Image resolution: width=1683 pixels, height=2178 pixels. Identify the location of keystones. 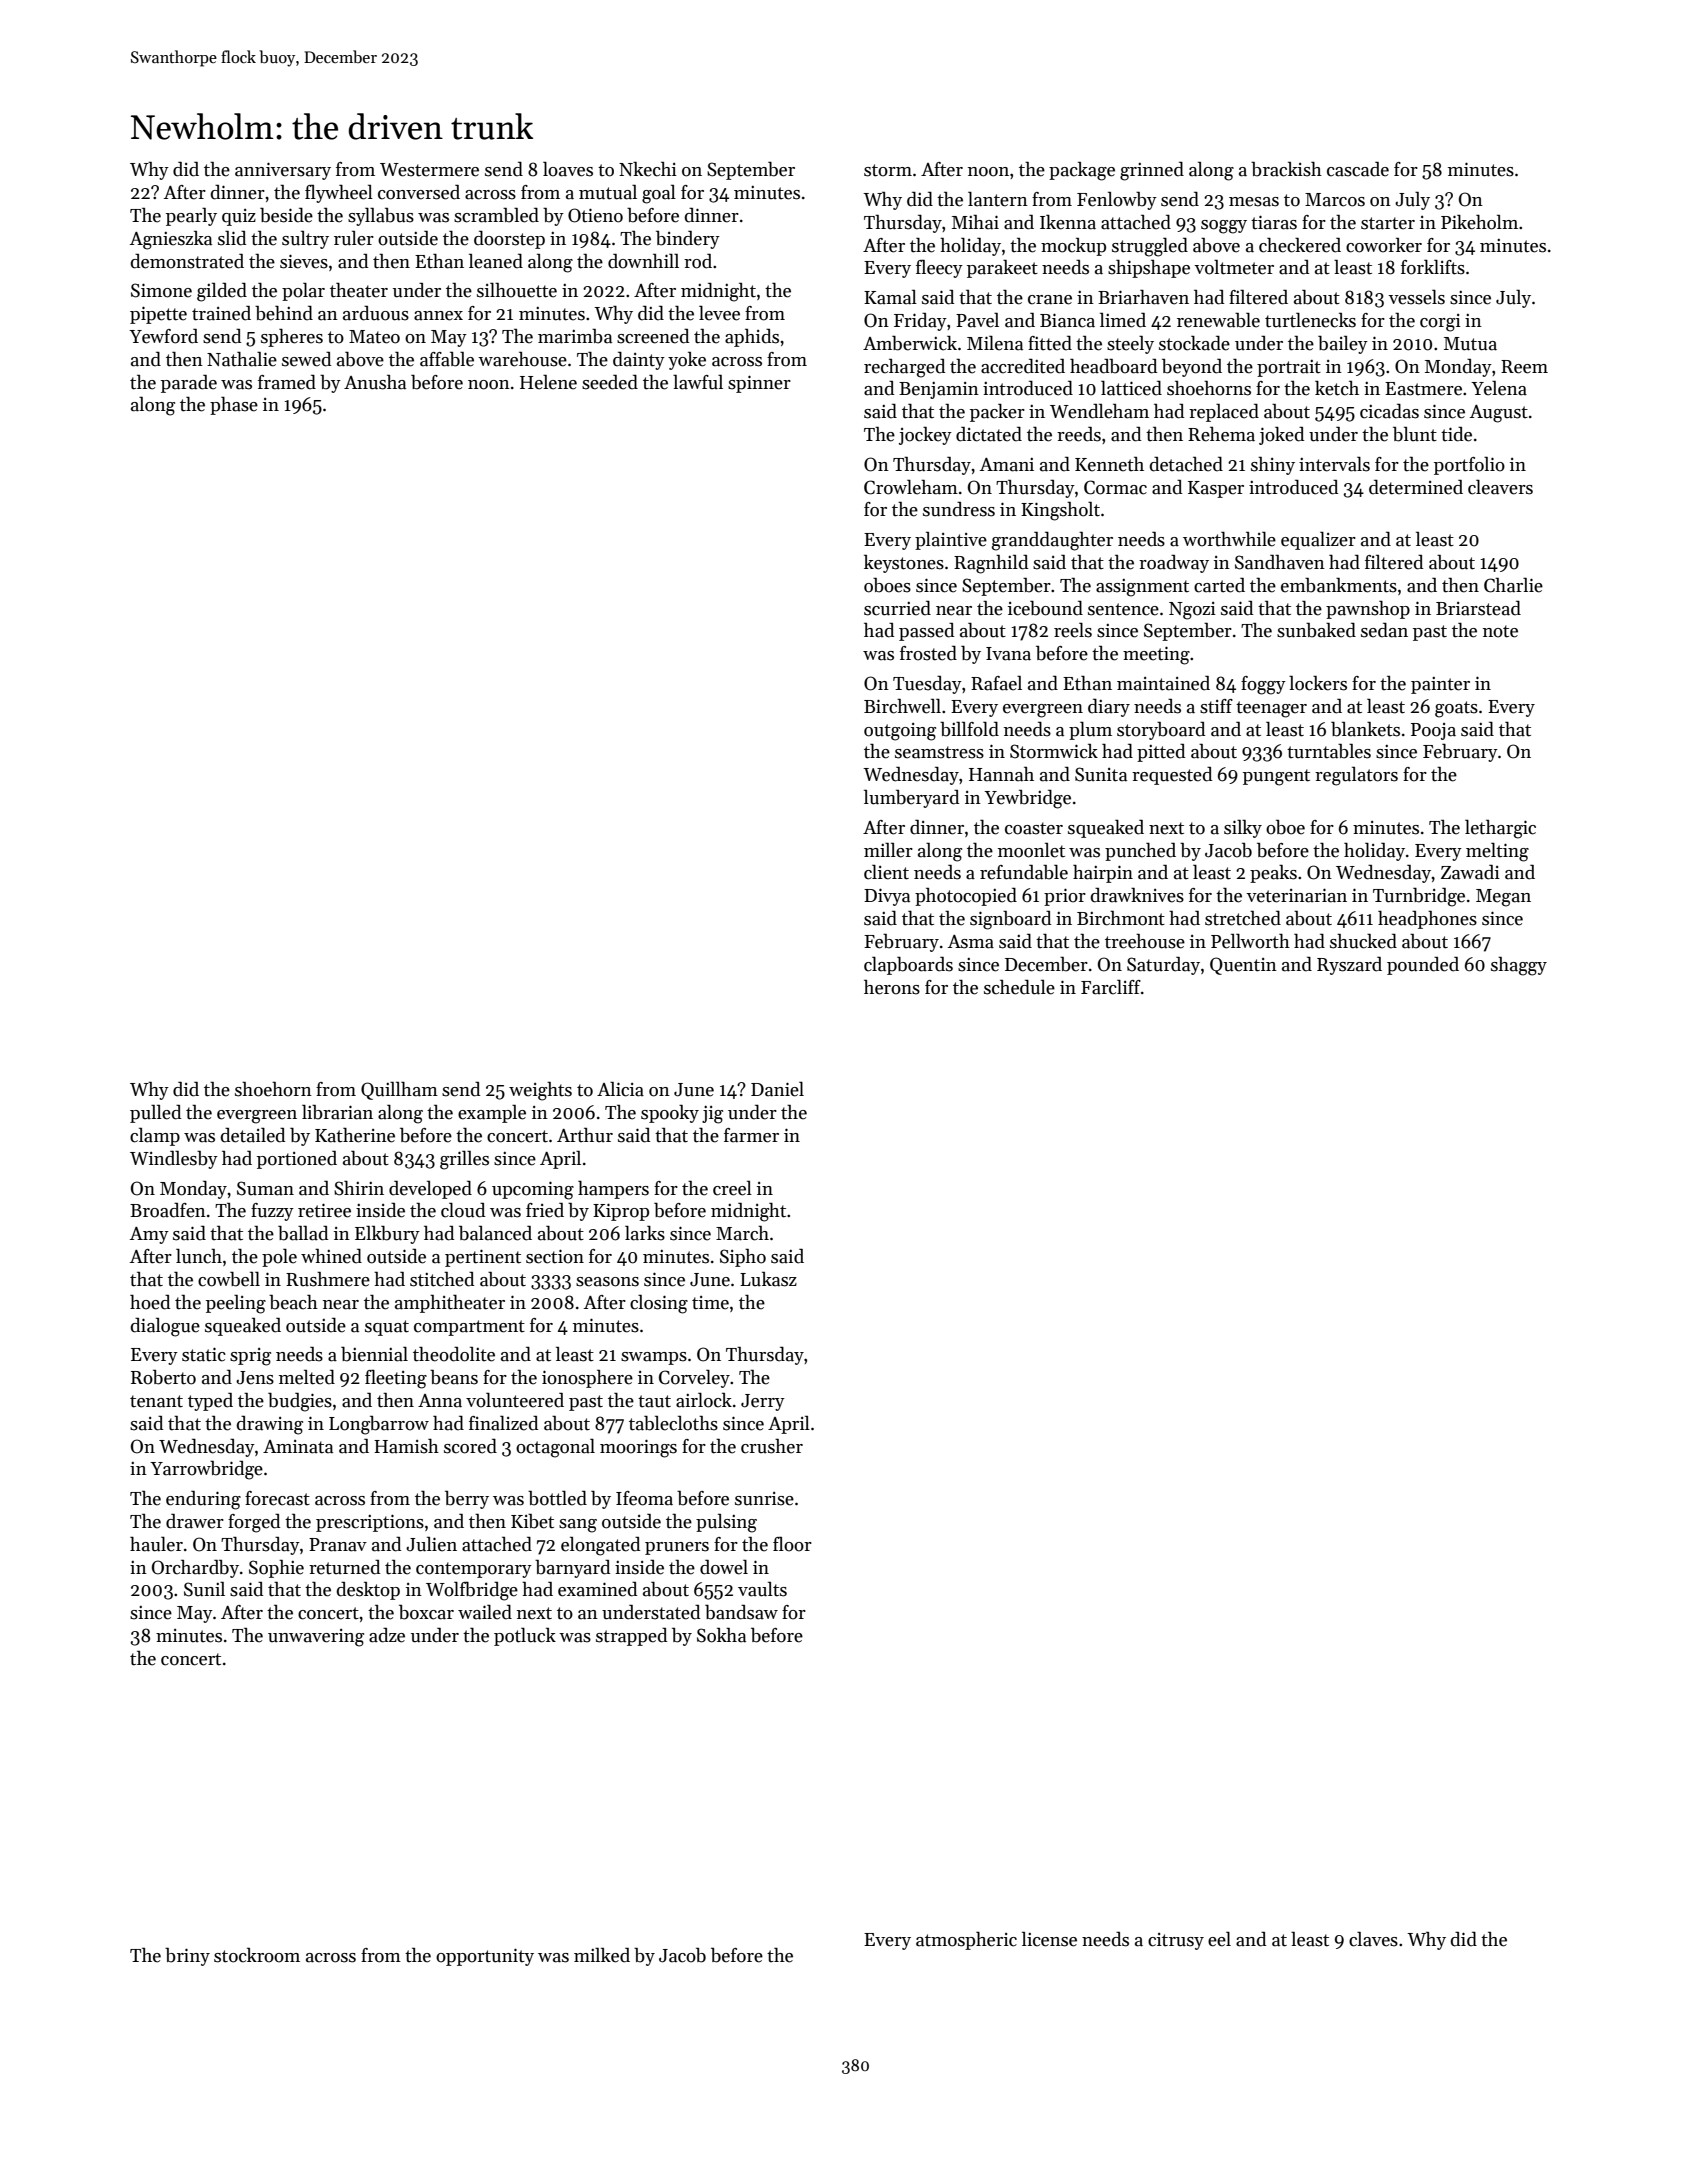
(904, 563).
